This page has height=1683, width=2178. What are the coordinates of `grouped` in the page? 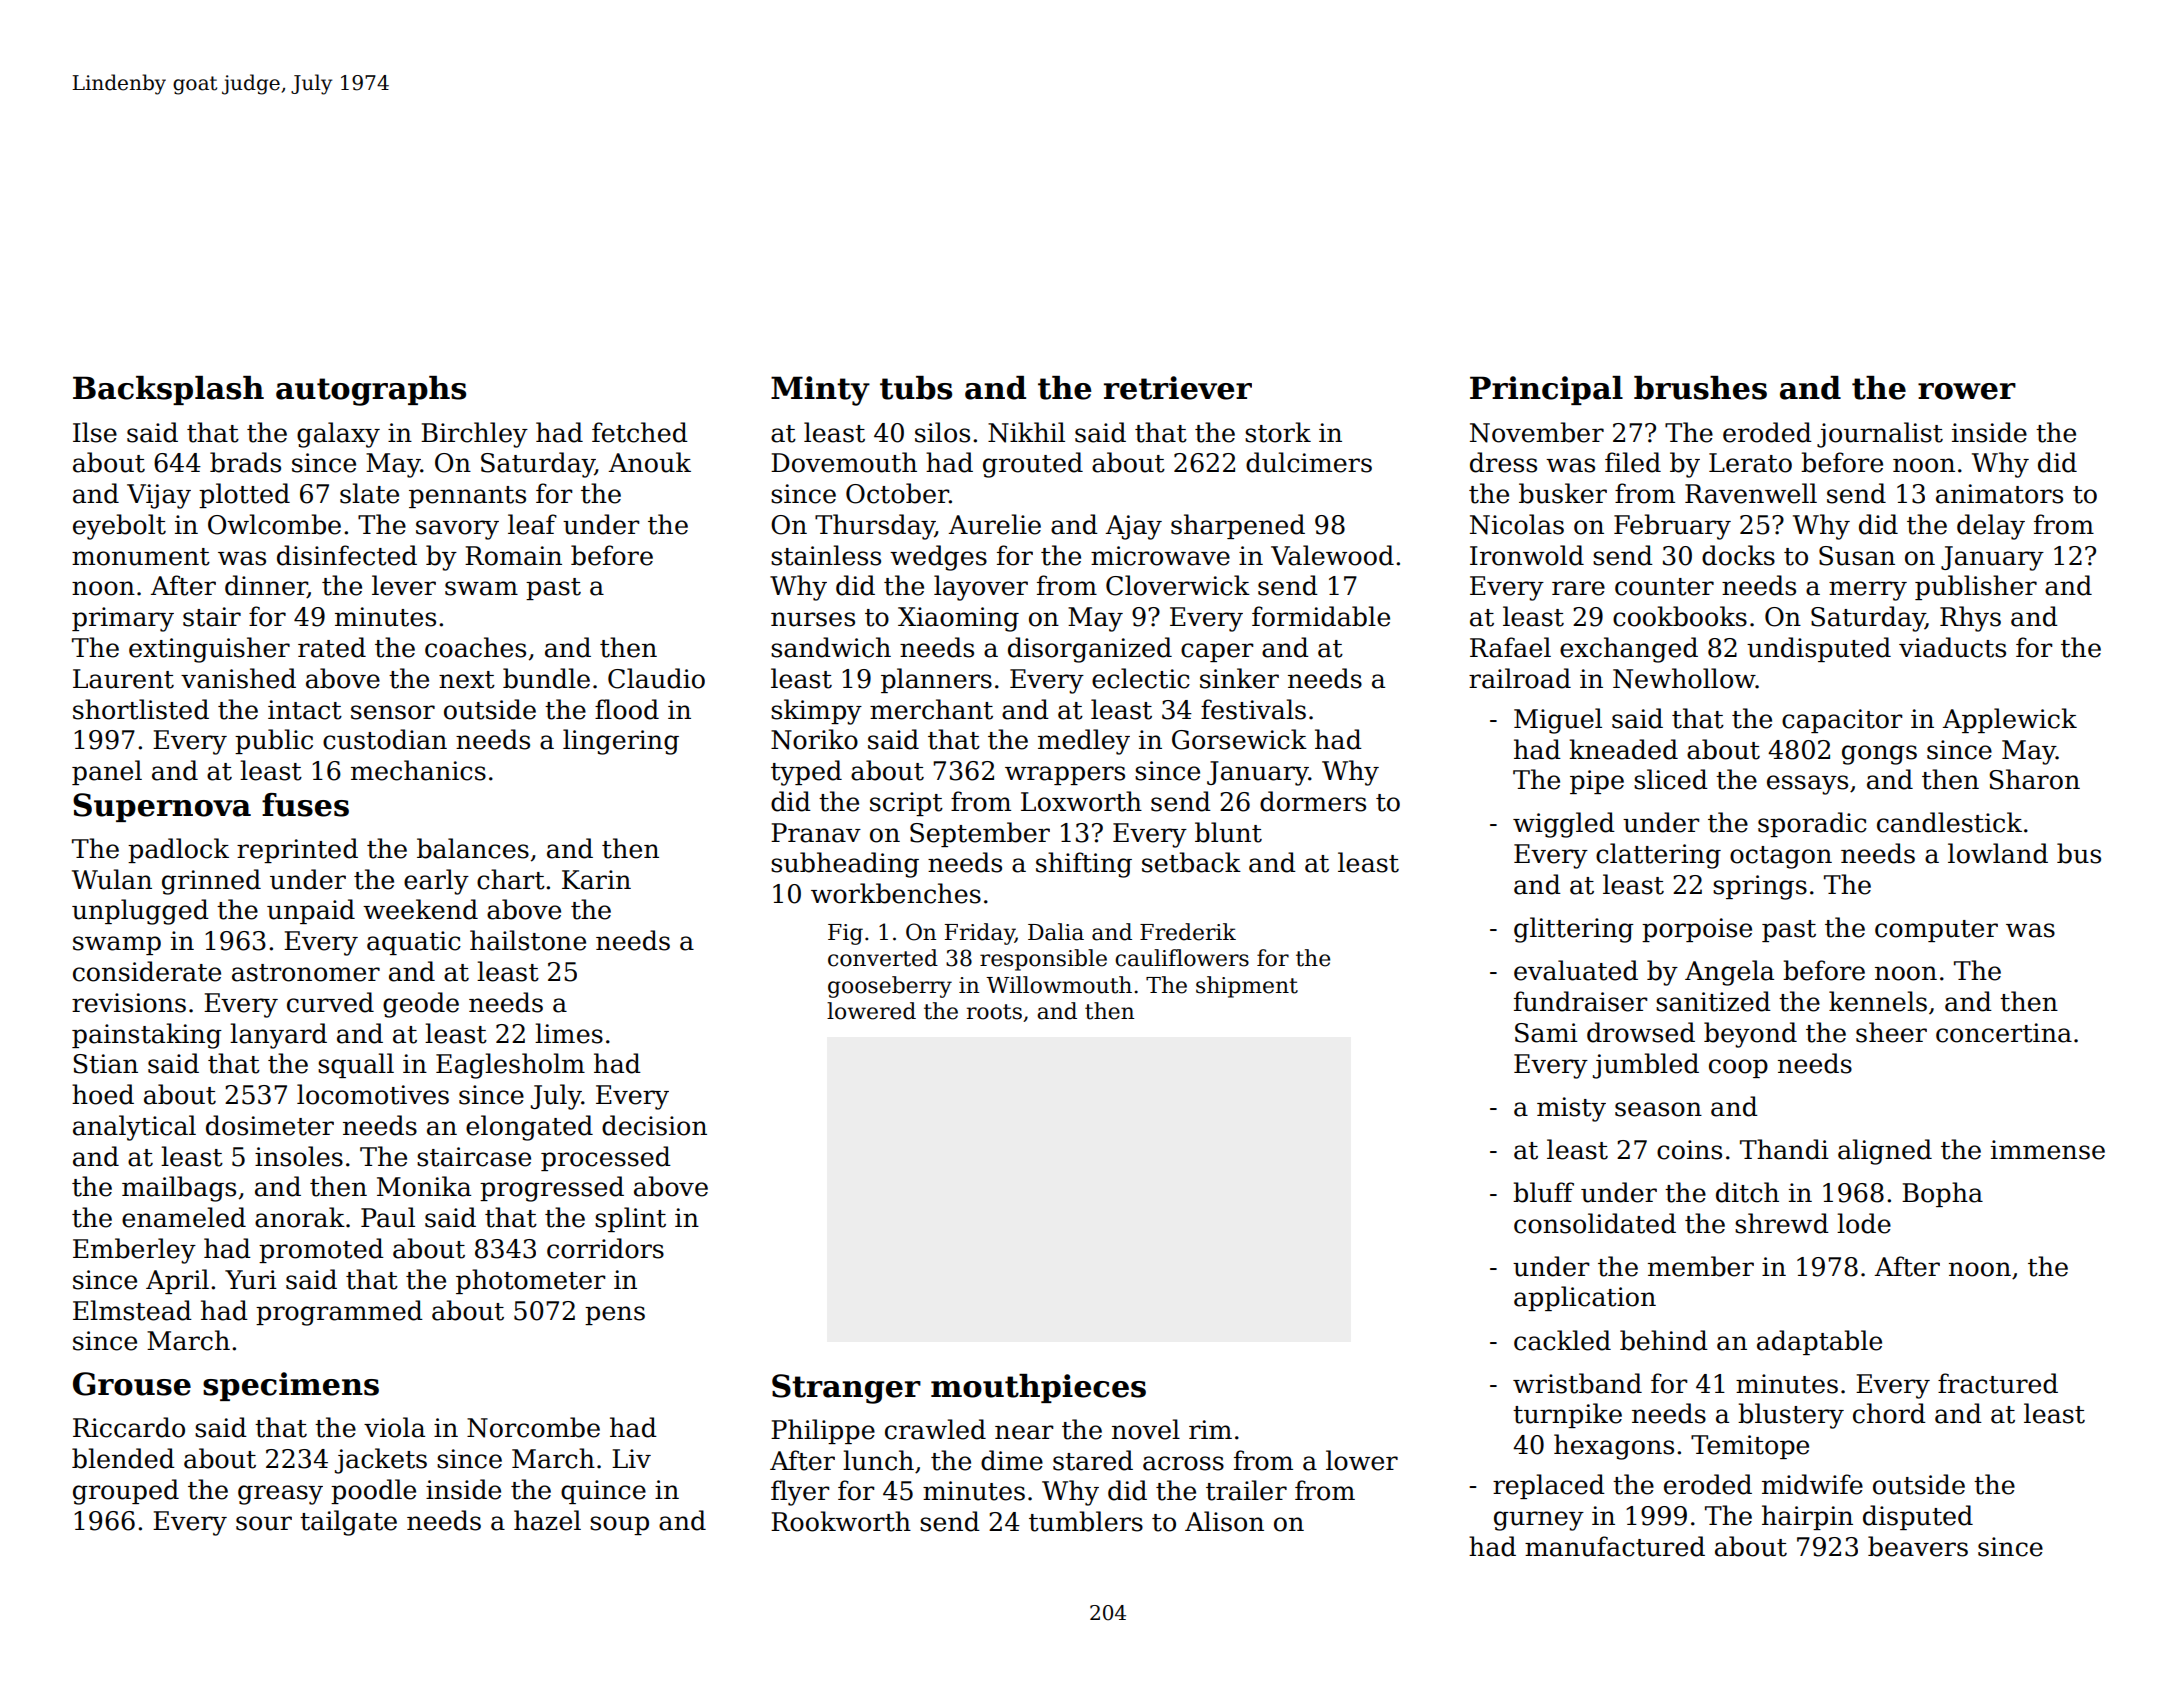 It's located at (126, 1492).
